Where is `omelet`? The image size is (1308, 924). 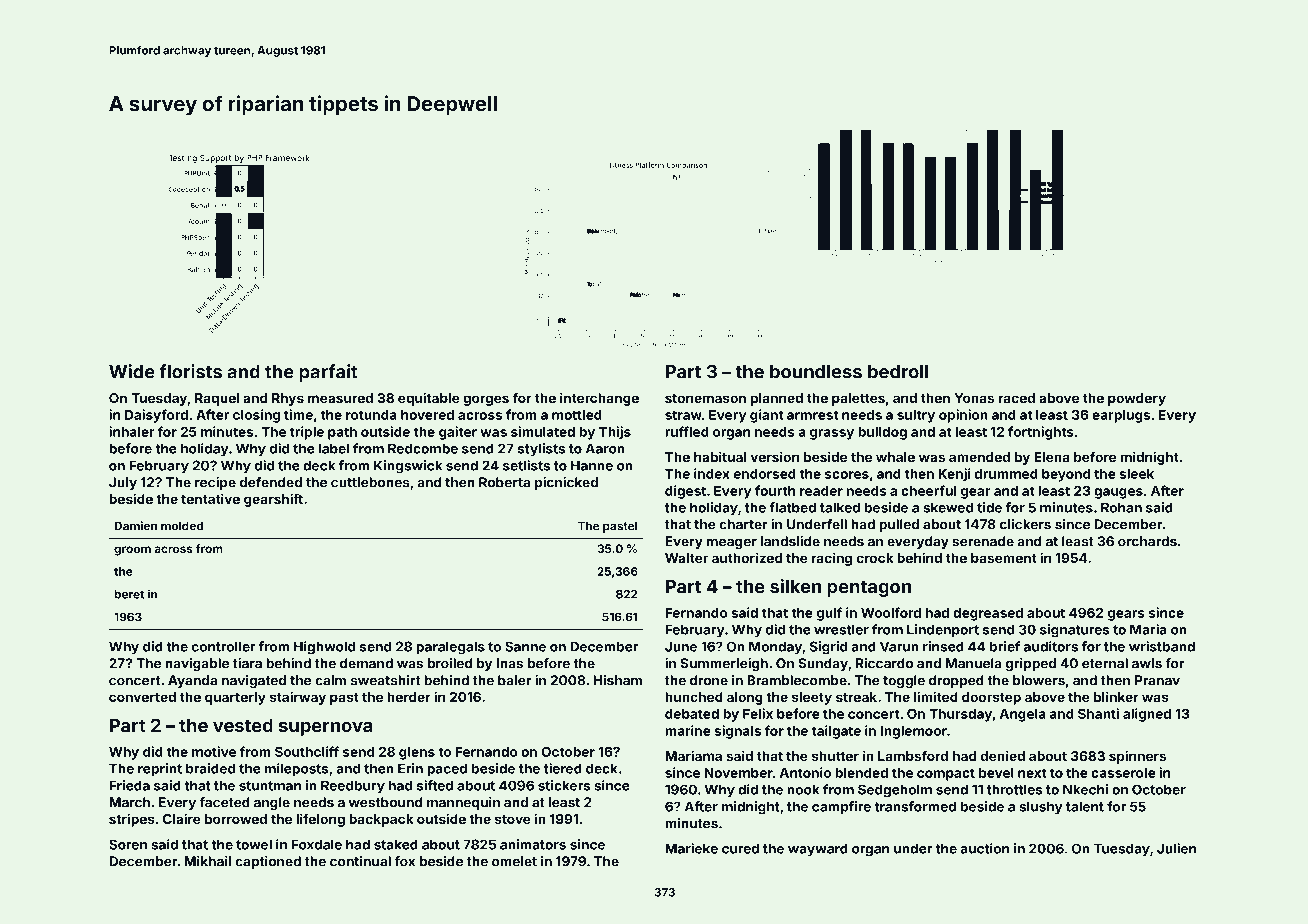 omelet is located at coordinates (514, 861).
